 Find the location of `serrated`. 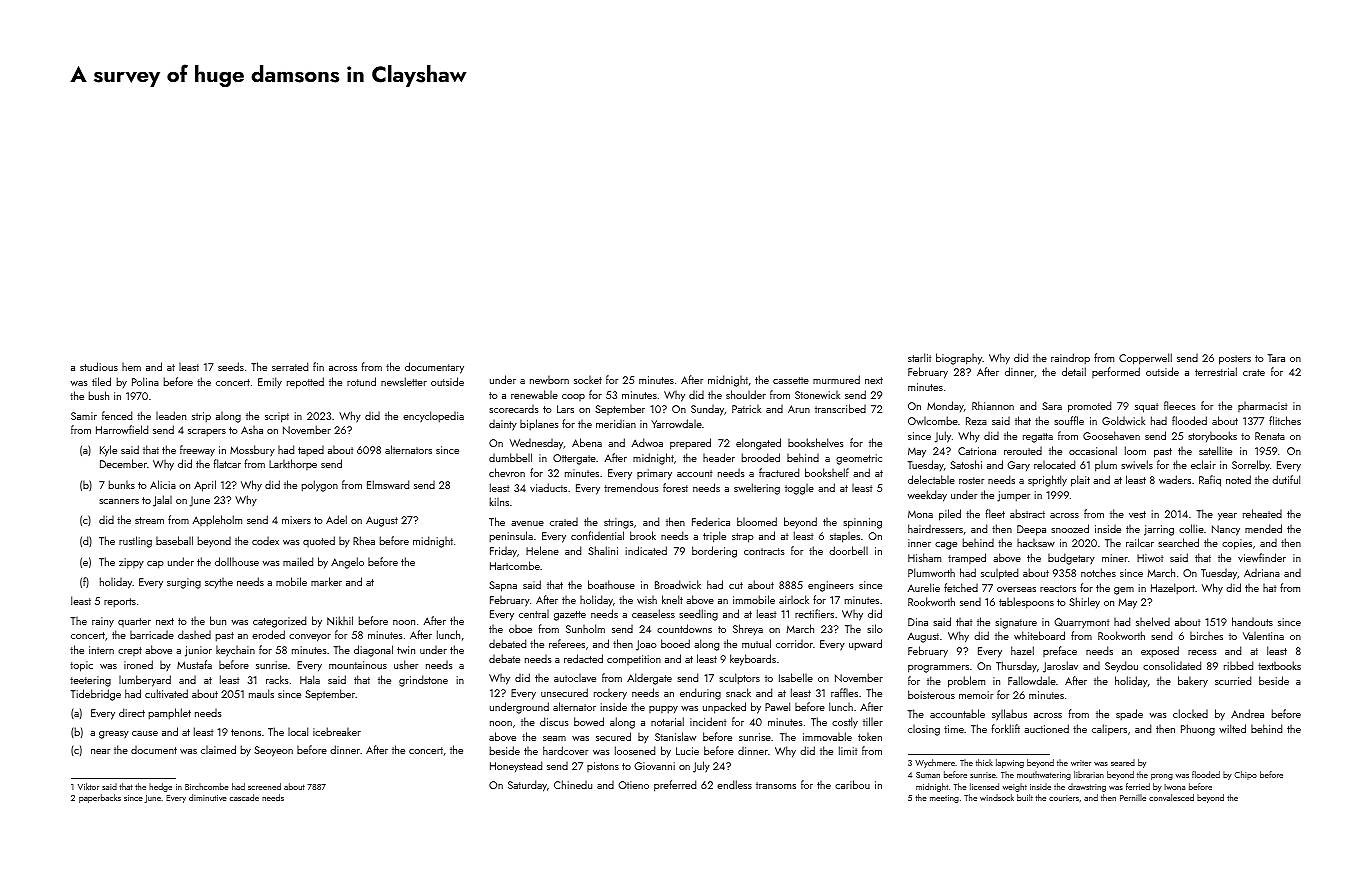

serrated is located at coordinates (290, 366).
